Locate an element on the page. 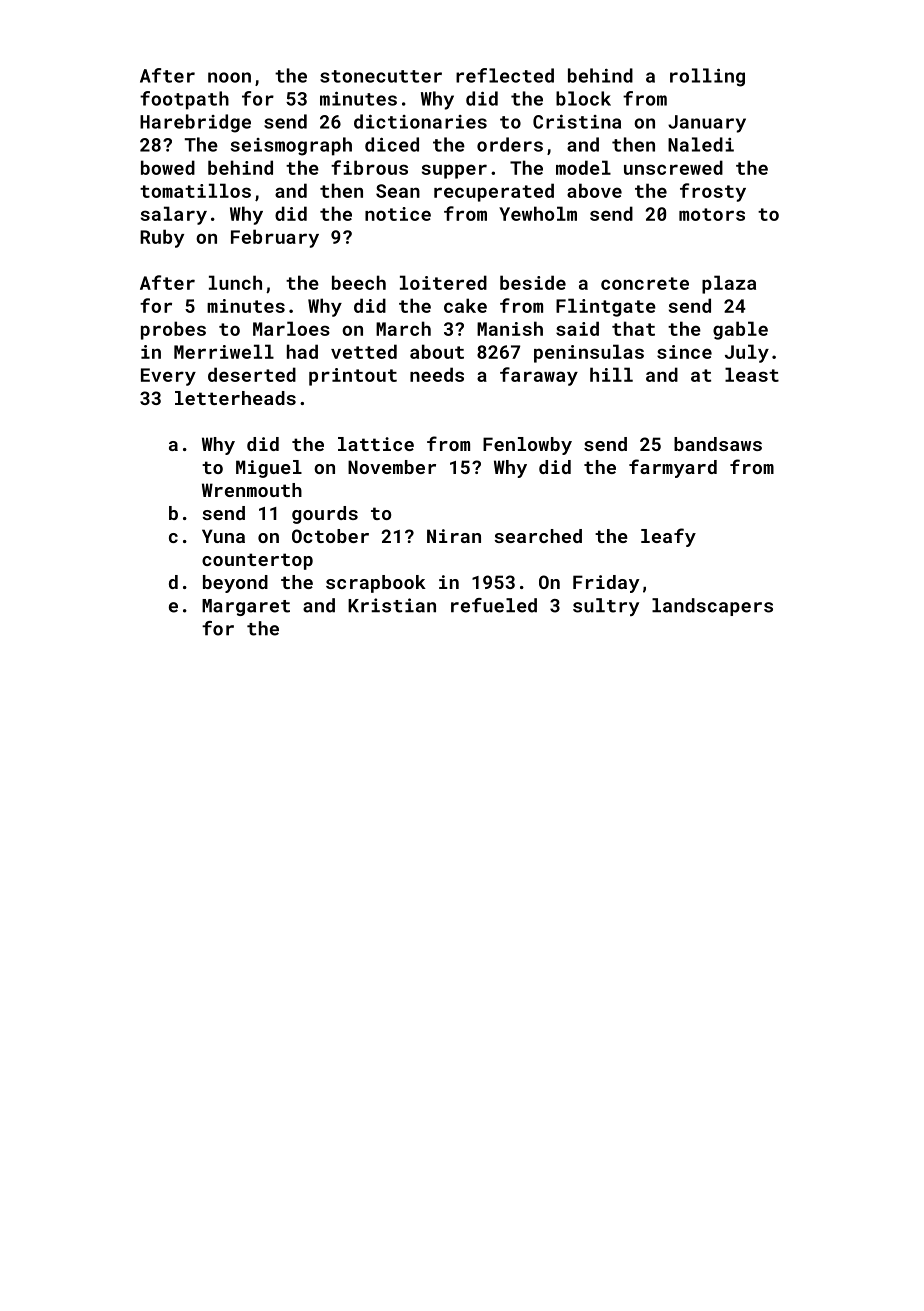 This page has width=924, height=1311. lunch is located at coordinates (235, 282).
